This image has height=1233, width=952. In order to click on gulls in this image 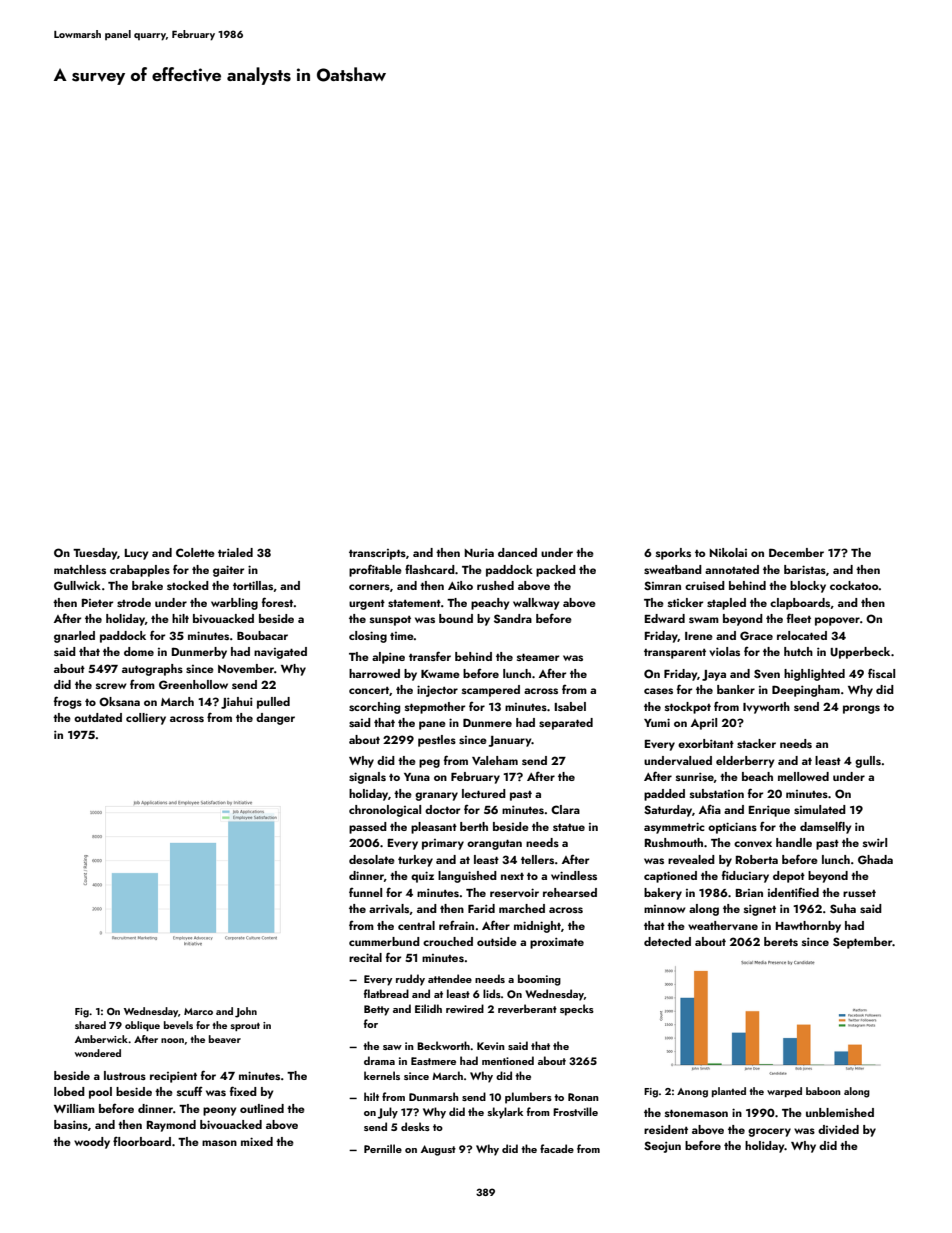, I will do `click(868, 762)`.
